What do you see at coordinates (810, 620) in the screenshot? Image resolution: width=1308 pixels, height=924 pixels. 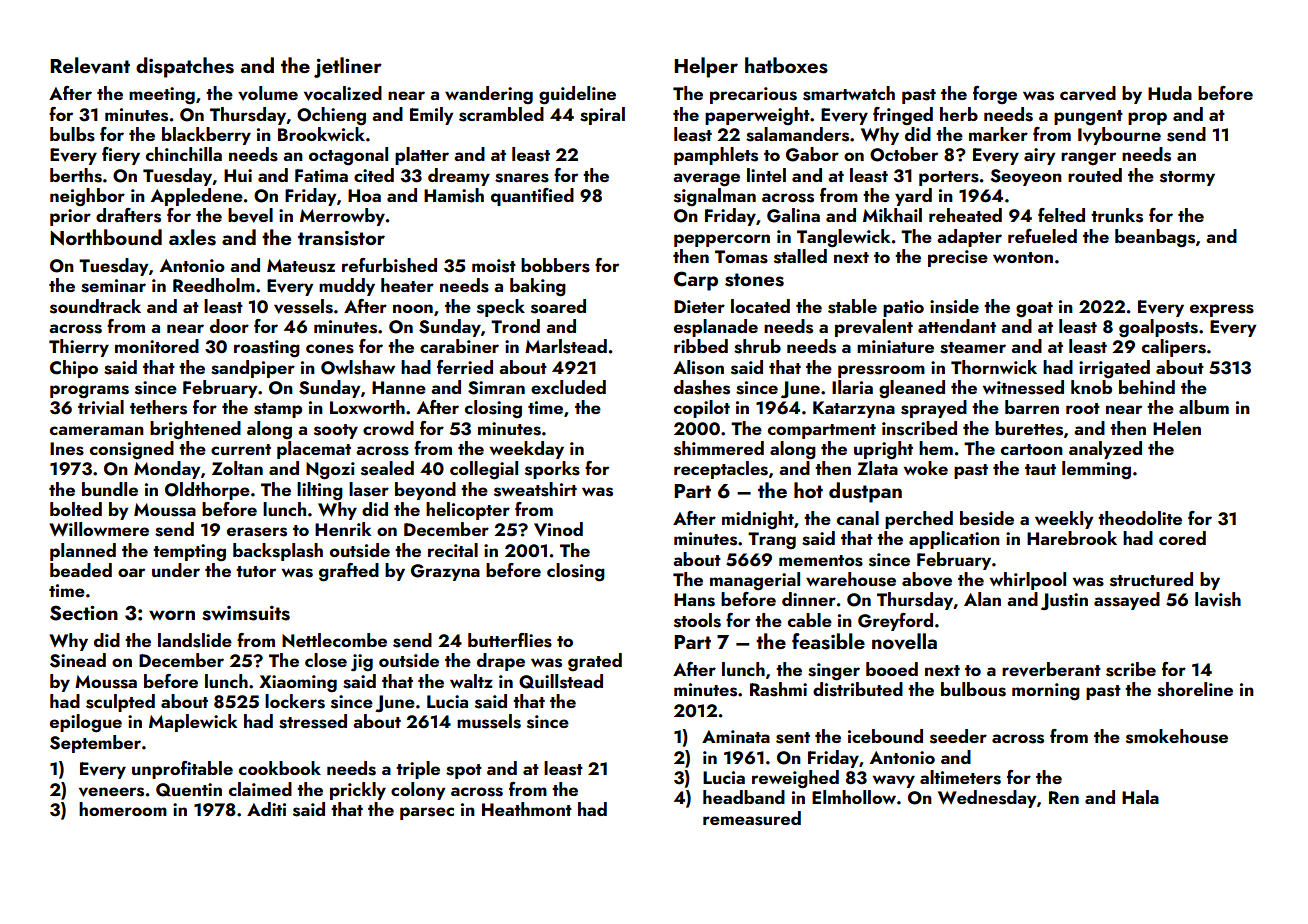 I see `cable` at bounding box center [810, 620].
